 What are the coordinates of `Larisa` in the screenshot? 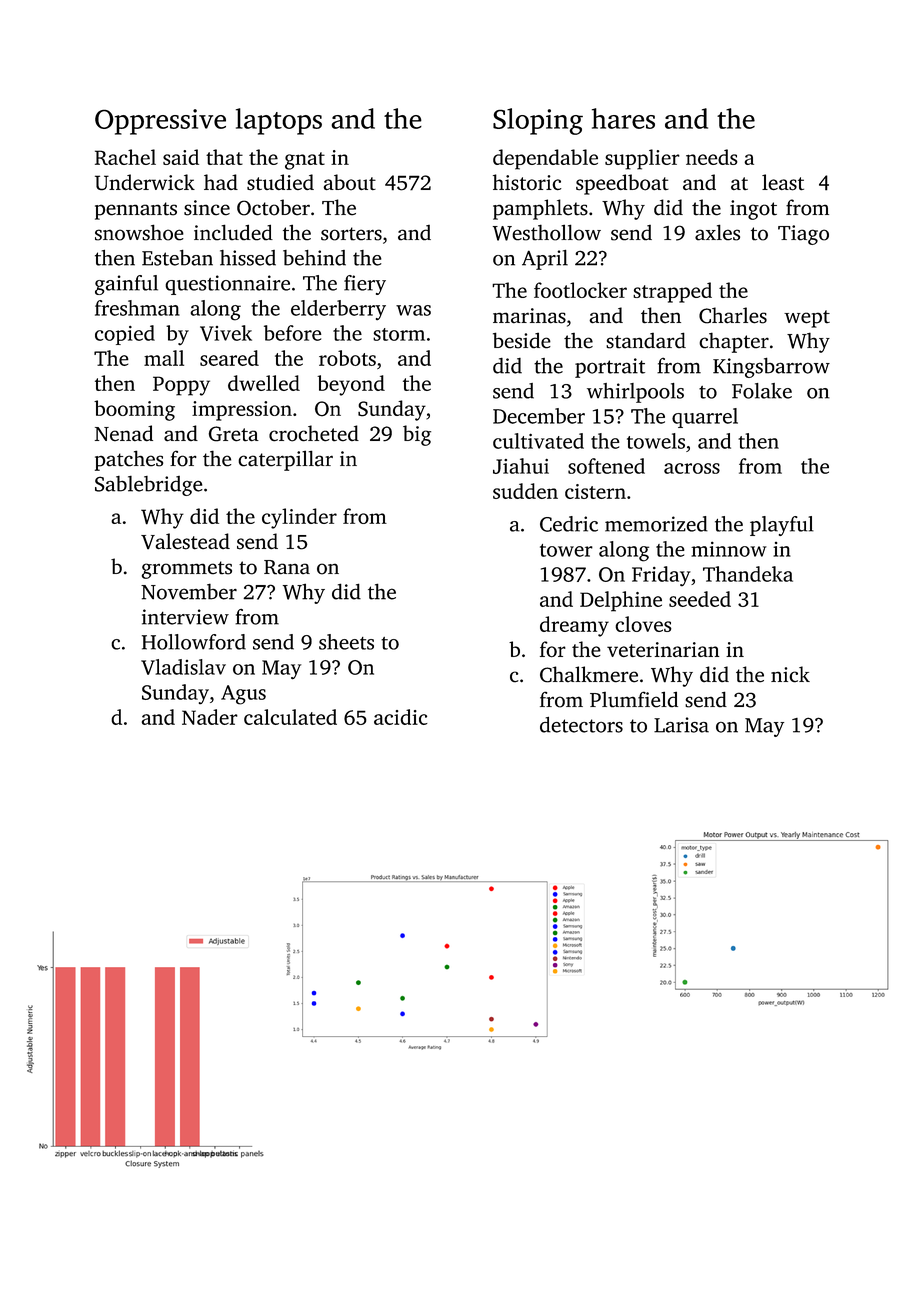 It's located at (681, 725).
